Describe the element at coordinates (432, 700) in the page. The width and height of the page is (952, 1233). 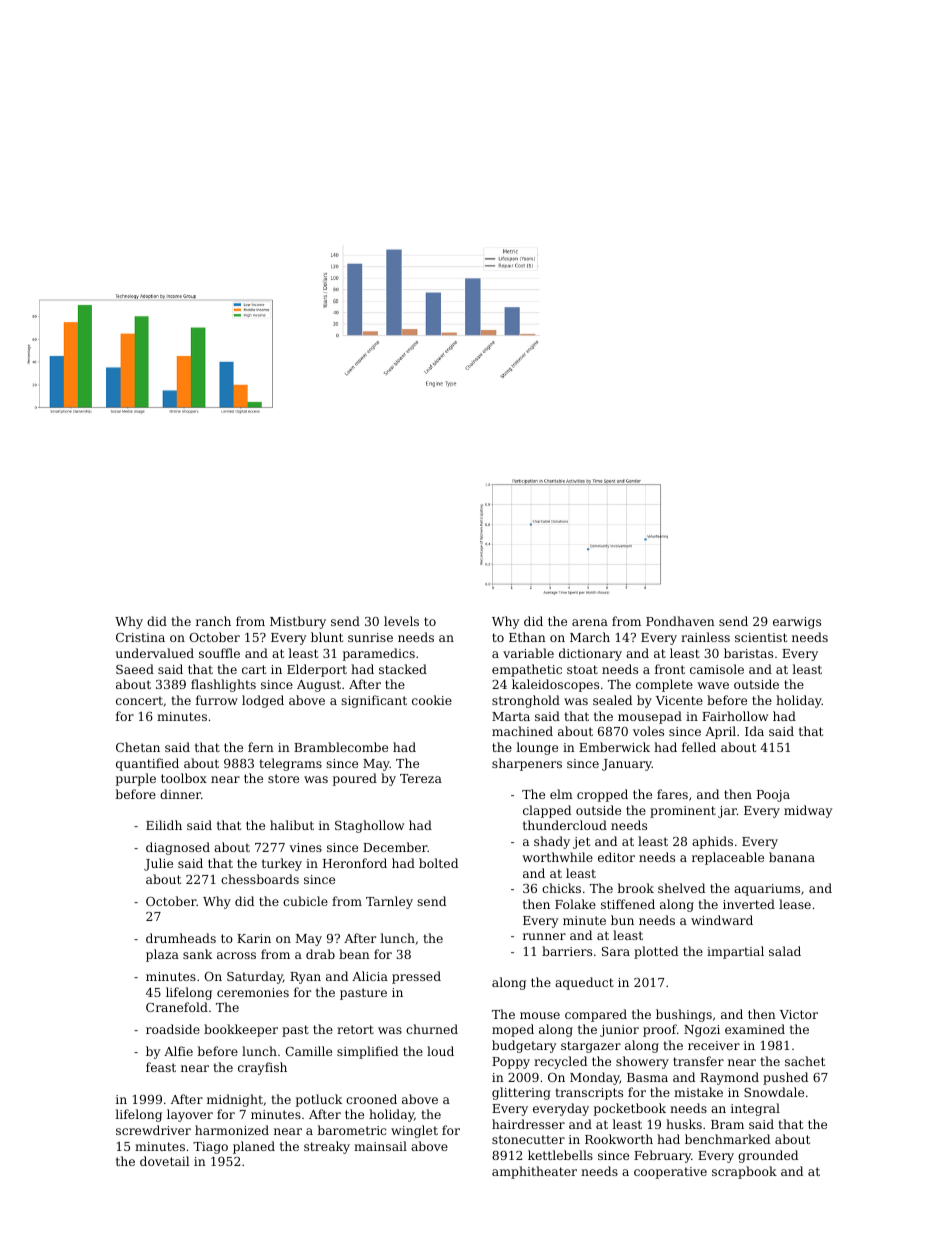
I see `cookie` at that location.
